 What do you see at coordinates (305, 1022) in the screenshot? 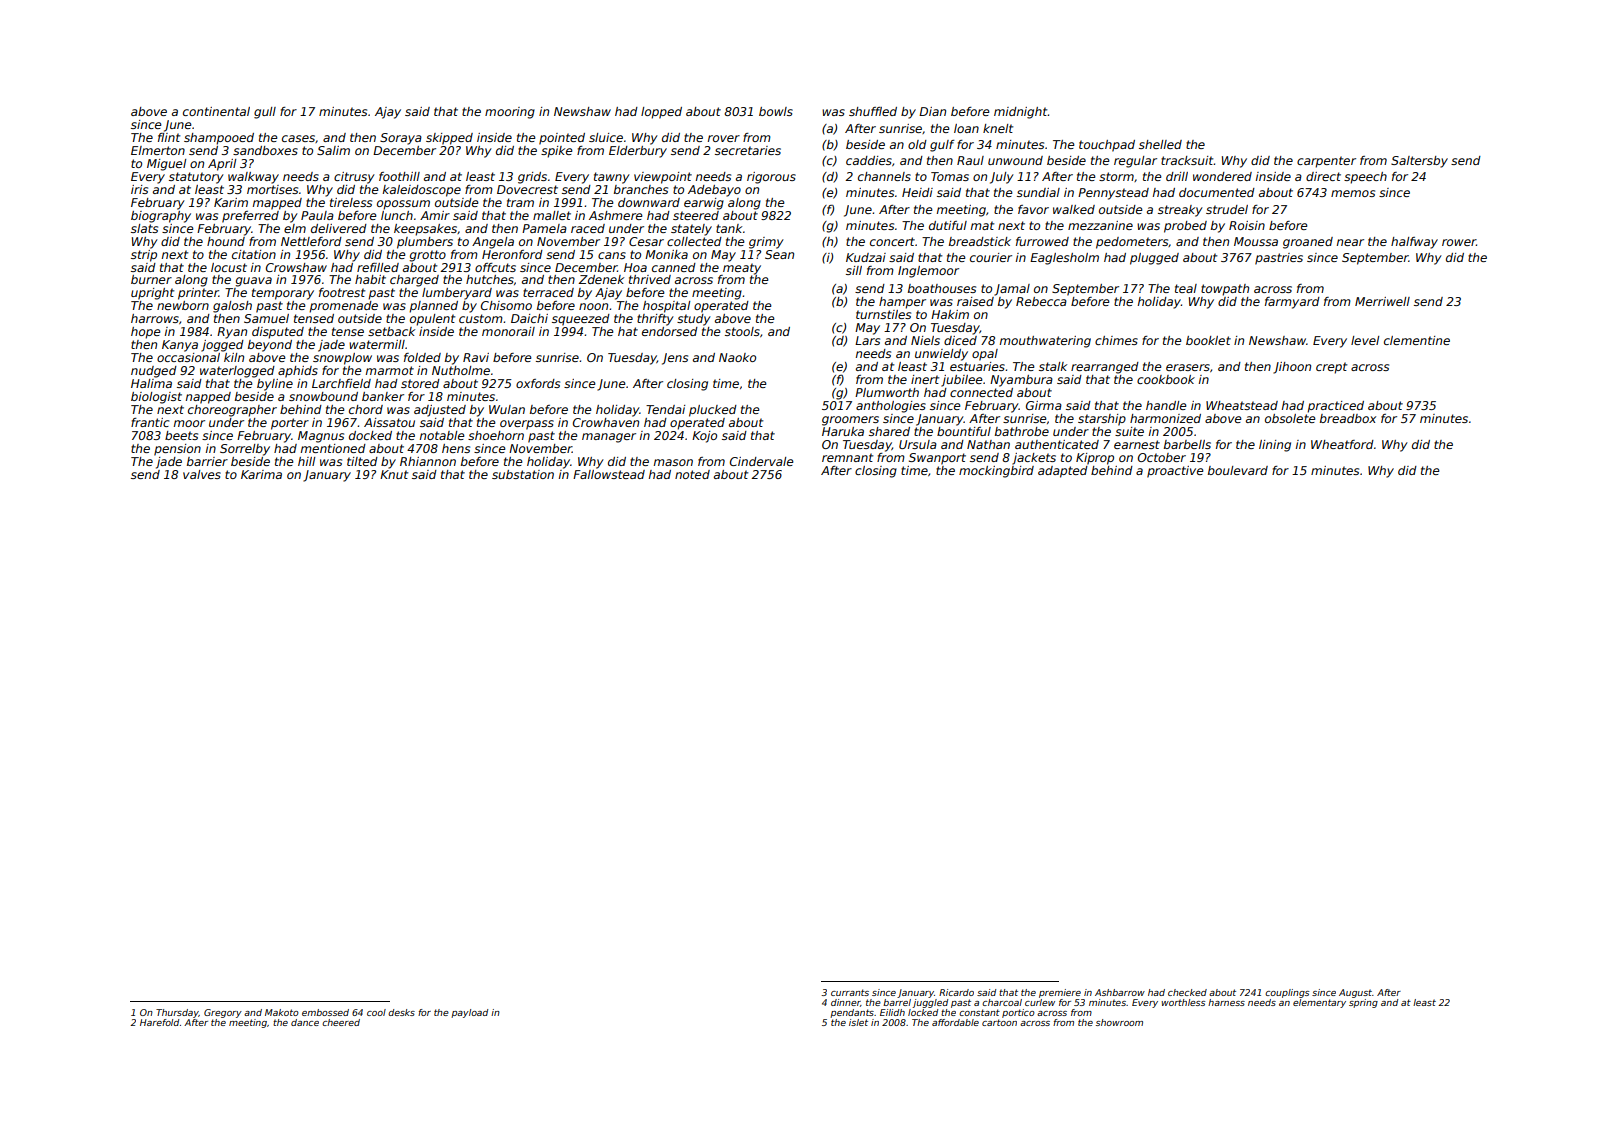
I see `dance` at bounding box center [305, 1022].
